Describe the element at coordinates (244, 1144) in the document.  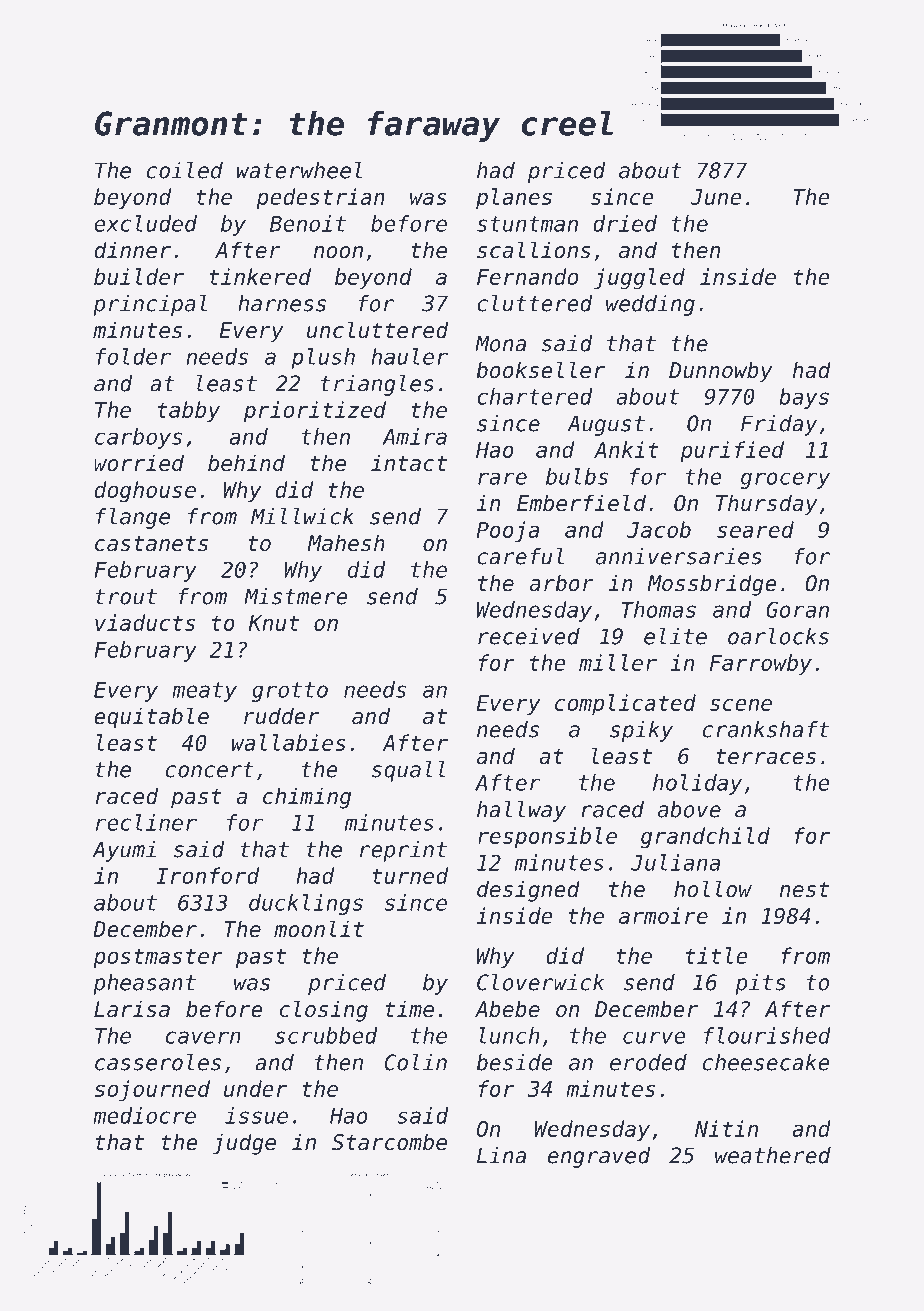
I see `judge` at that location.
